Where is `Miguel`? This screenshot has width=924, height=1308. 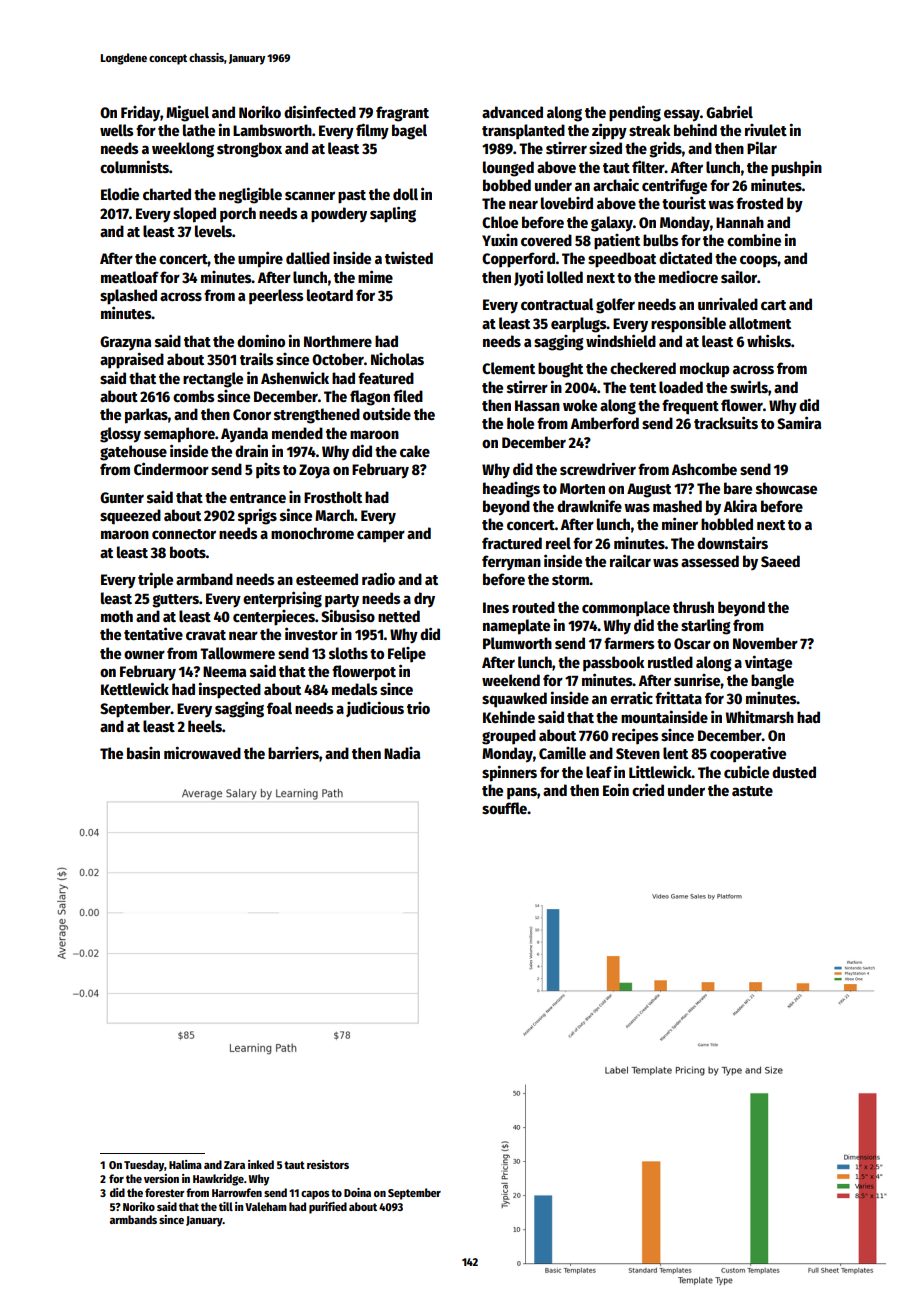
Miguel is located at coordinates (187, 113).
